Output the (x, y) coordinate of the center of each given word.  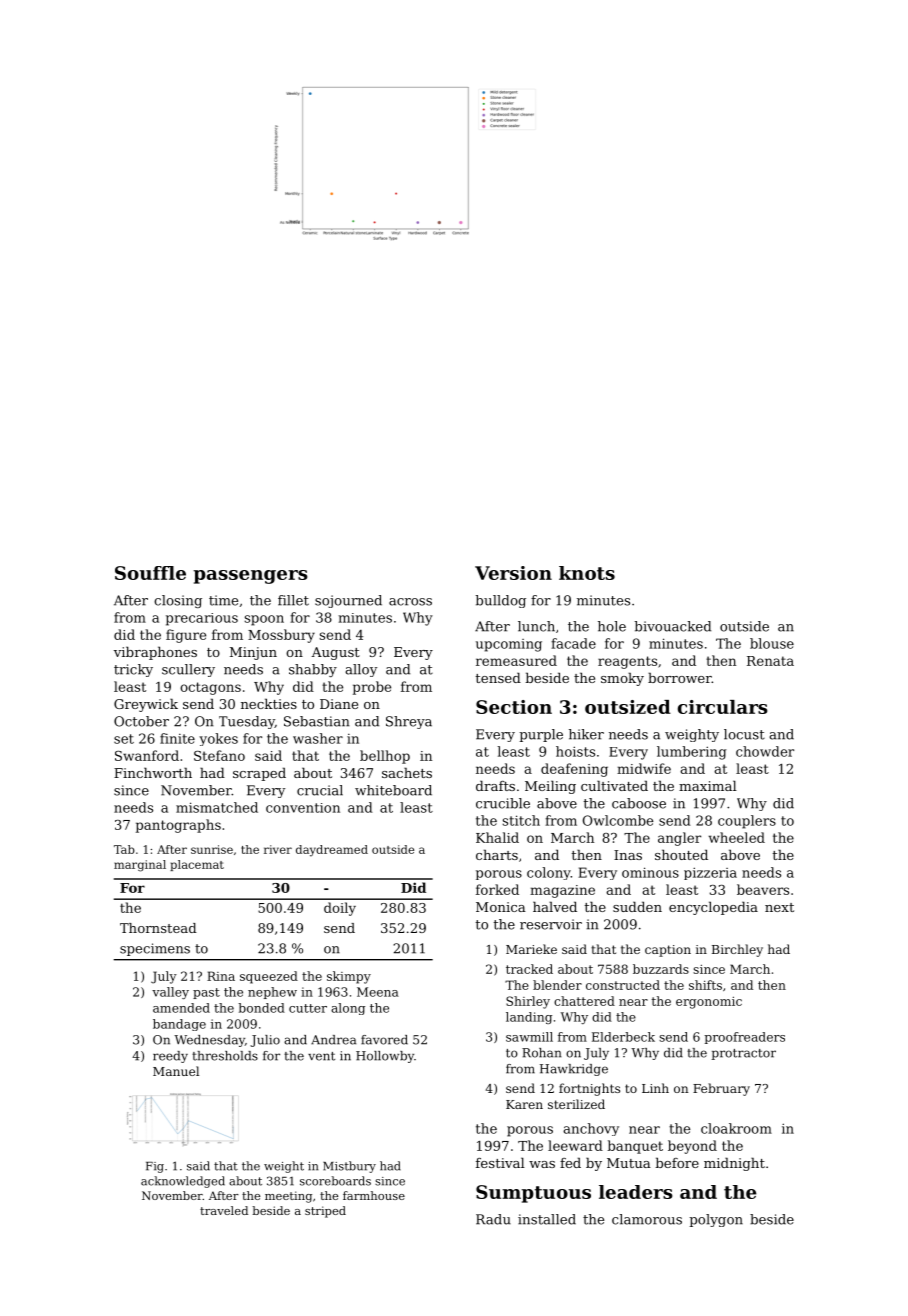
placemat (197, 865)
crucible (503, 803)
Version (513, 573)
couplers (747, 822)
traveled (224, 1210)
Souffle (150, 573)
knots (587, 573)
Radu (493, 1219)
